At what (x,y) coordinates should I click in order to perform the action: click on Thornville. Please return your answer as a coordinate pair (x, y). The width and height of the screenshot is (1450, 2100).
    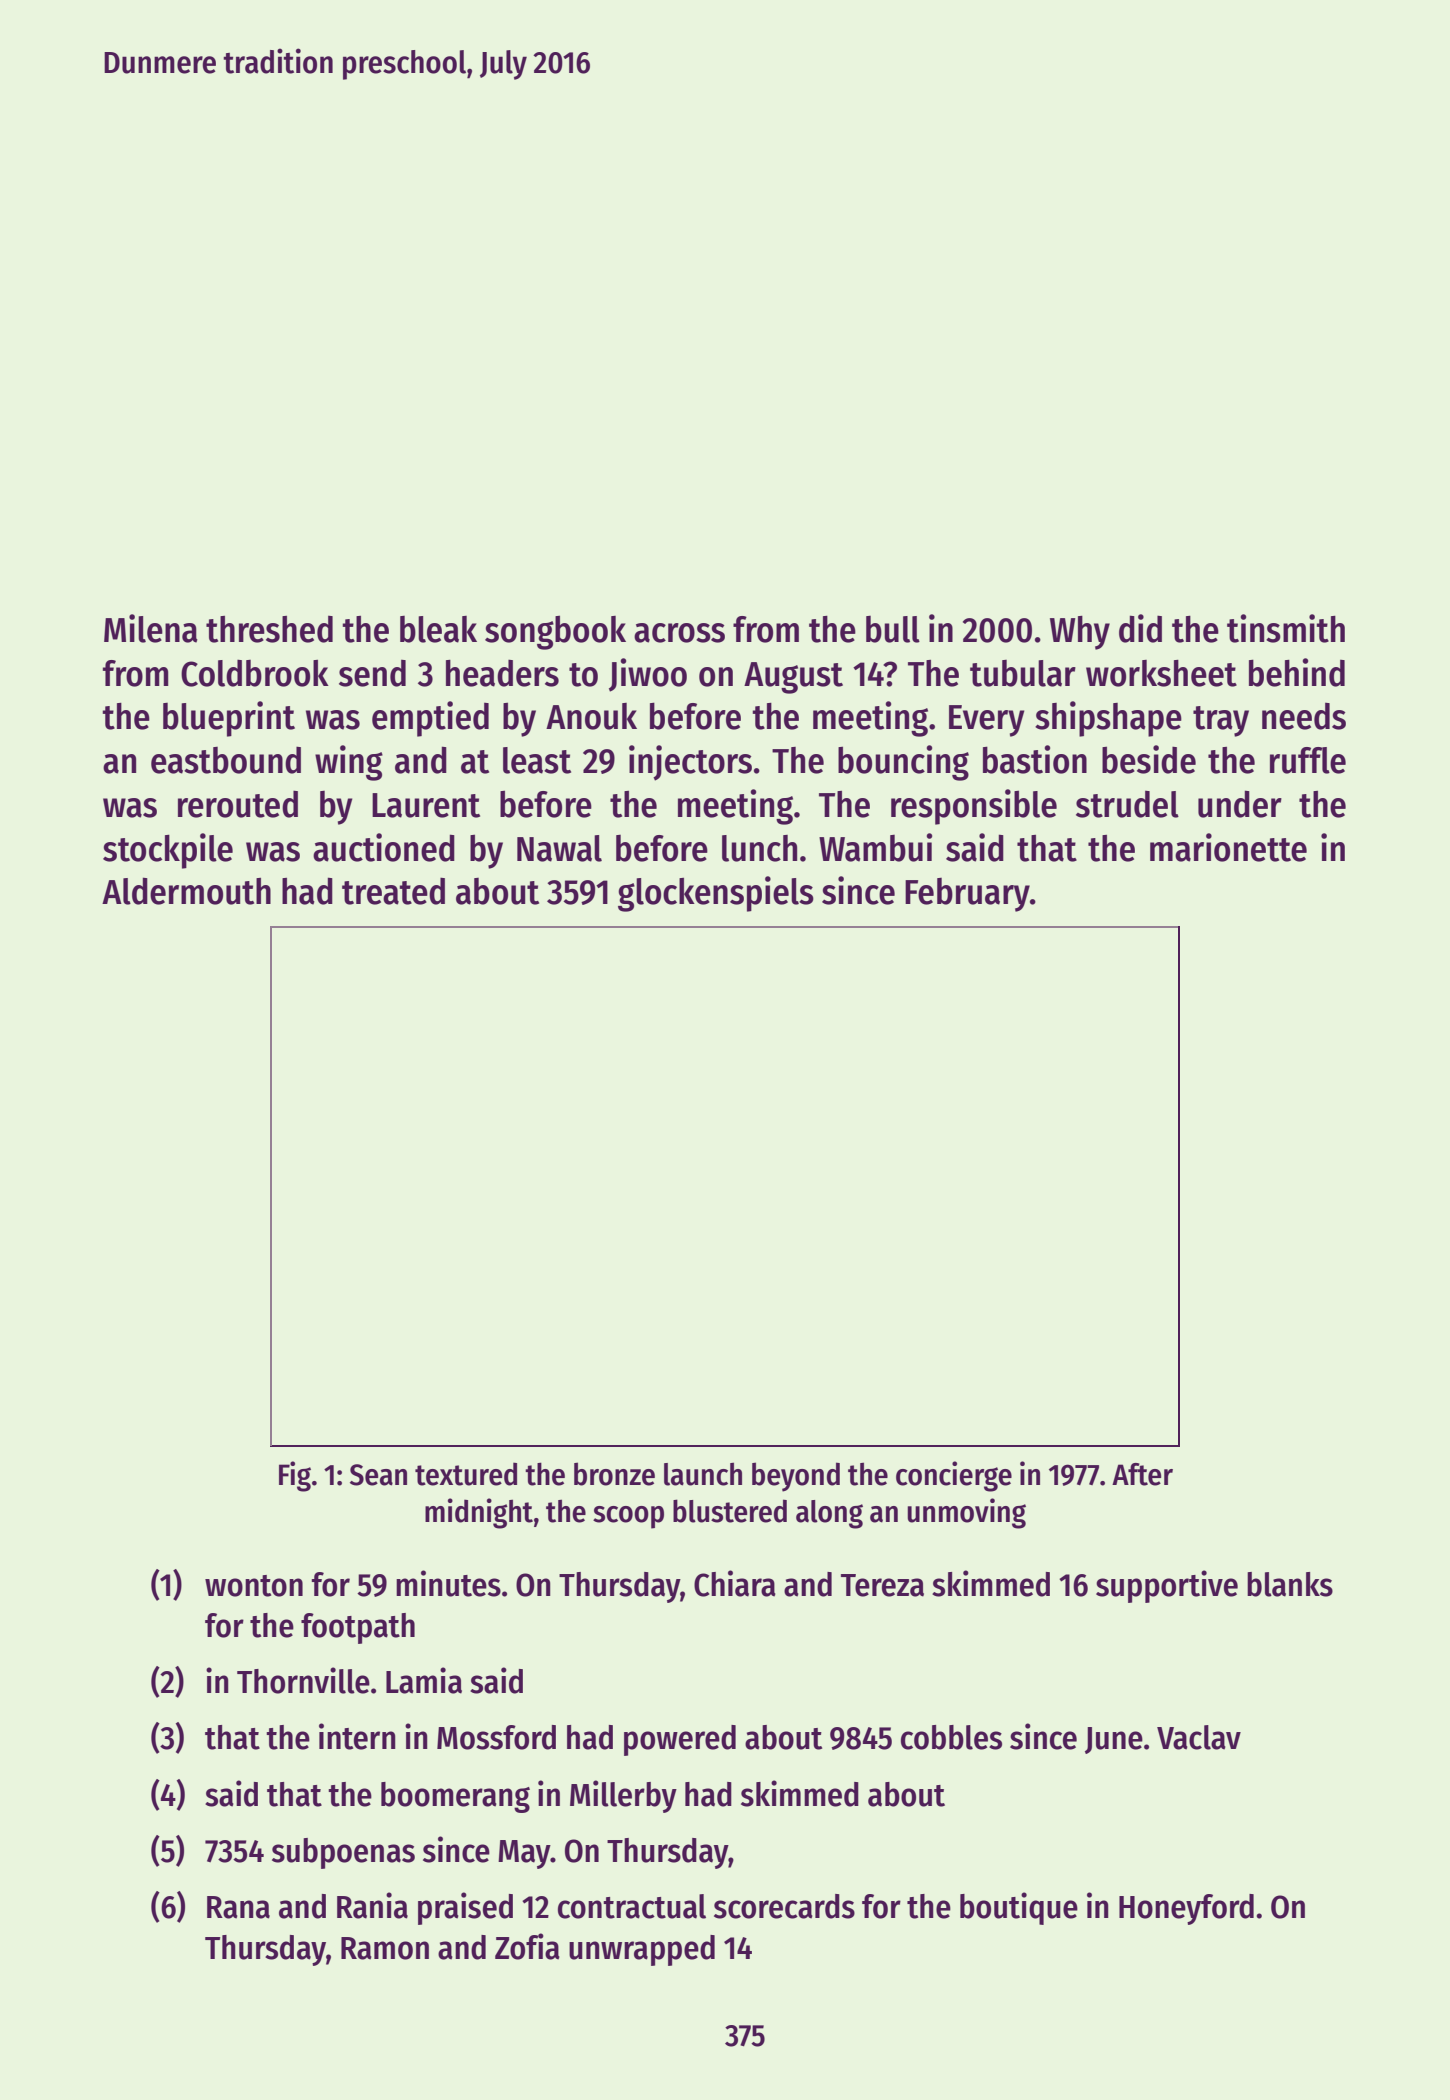
    Looking at the image, I should click on (303, 1680).
